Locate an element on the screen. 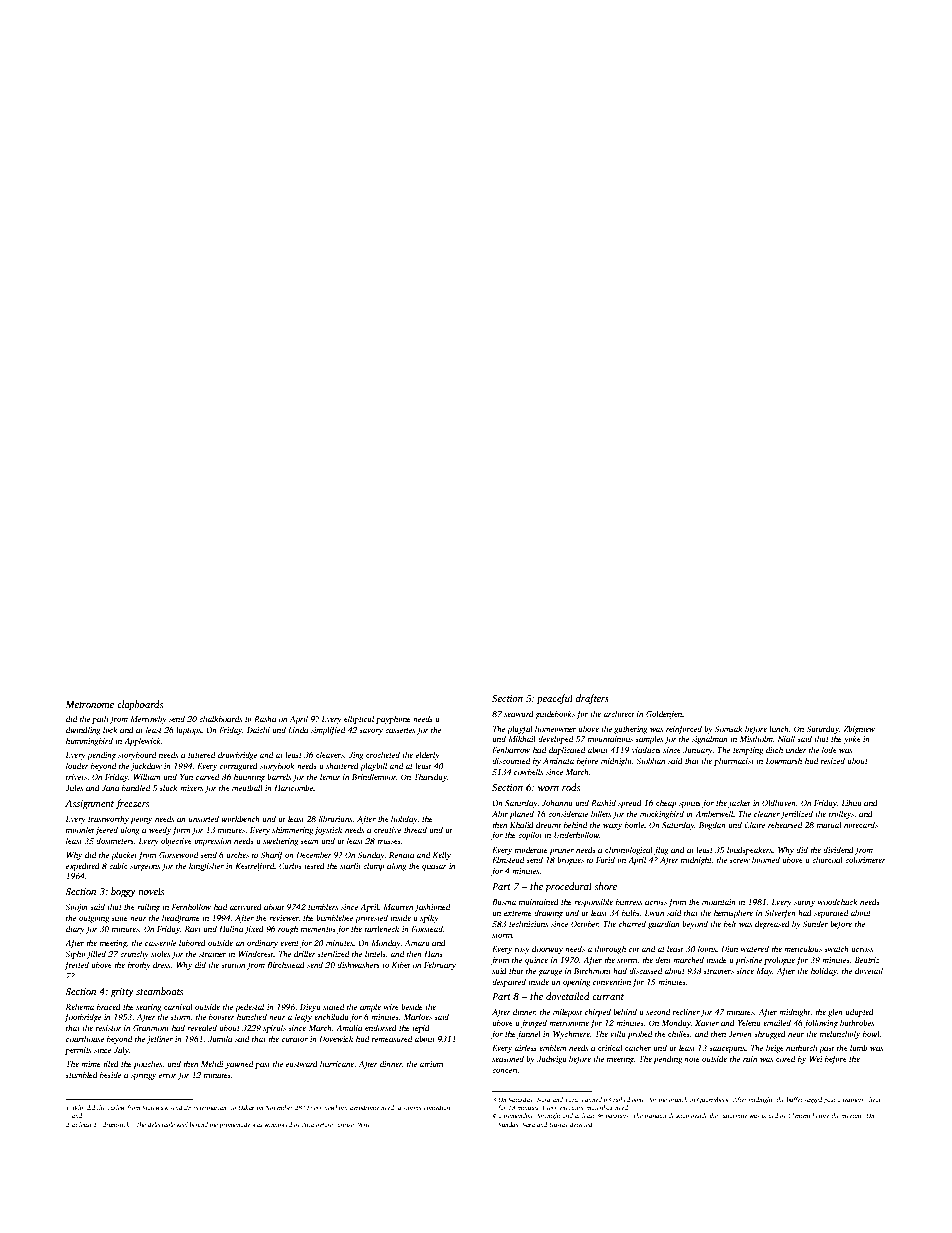 This screenshot has width=952, height=1233. Lowmarsh is located at coordinates (784, 760).
